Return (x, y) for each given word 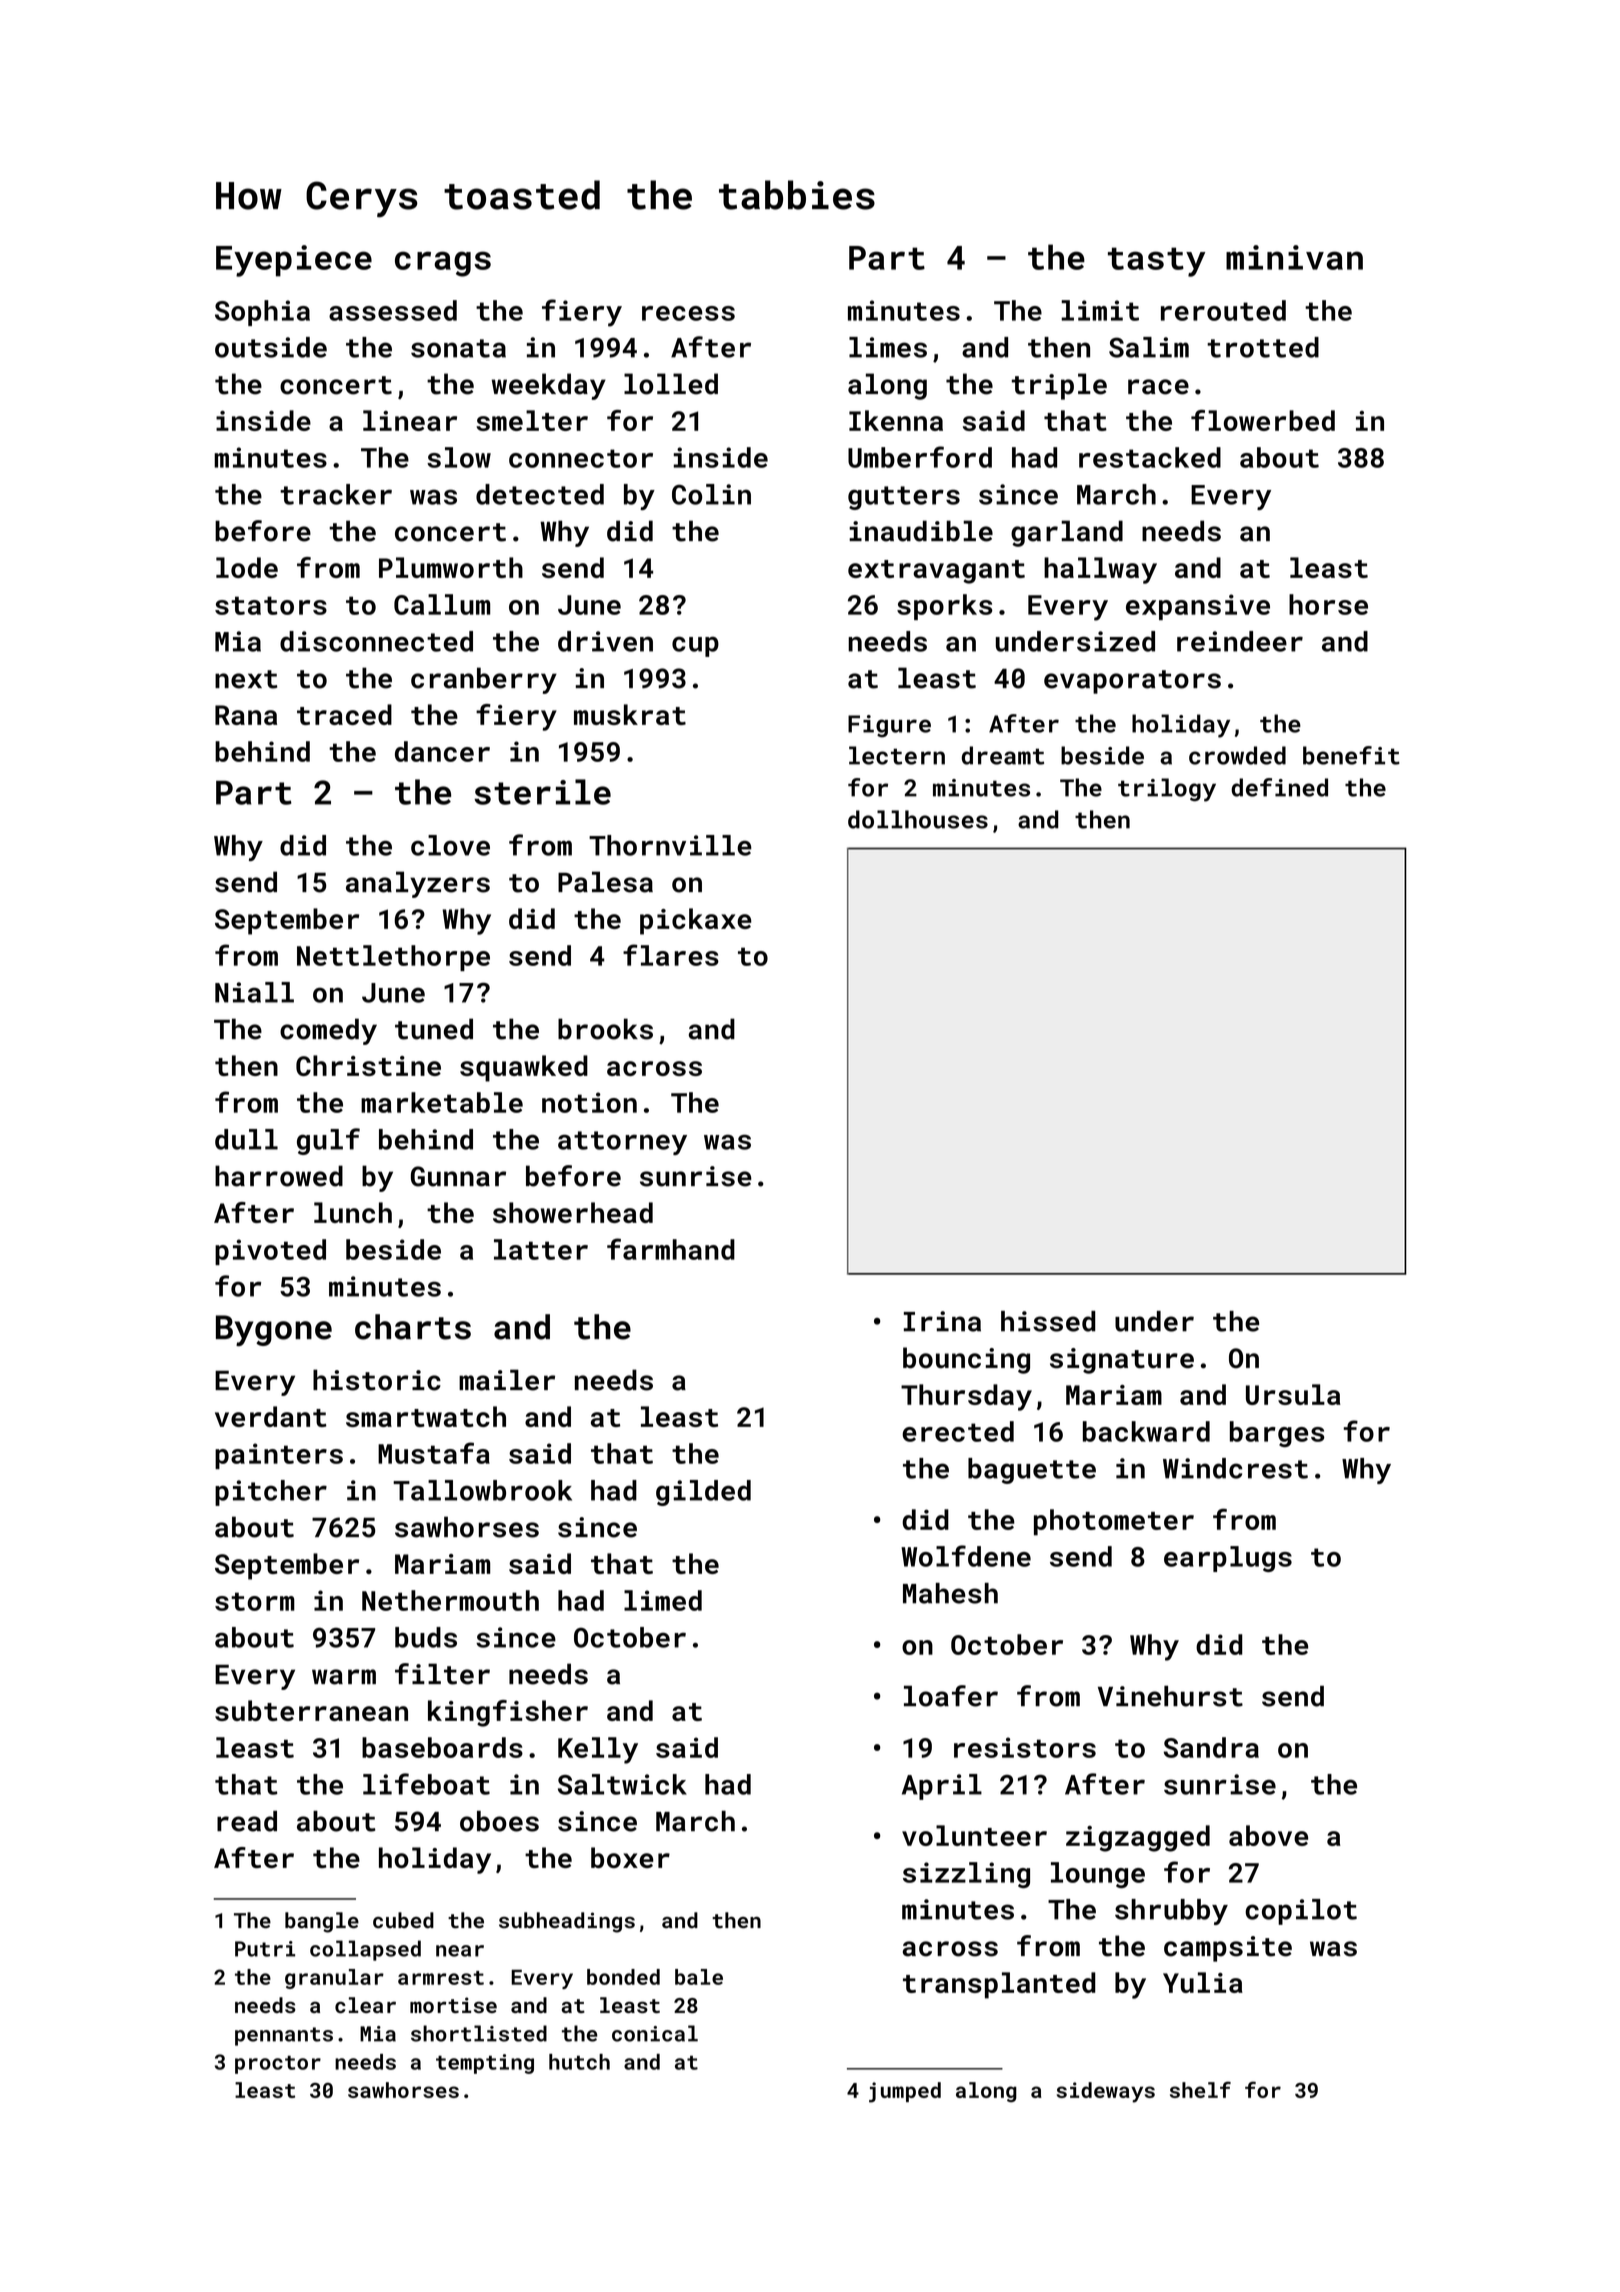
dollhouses (918, 819)
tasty (1156, 262)
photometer (1114, 1522)
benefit (1351, 755)
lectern (897, 755)
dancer (442, 751)
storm (255, 1601)
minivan (1294, 257)
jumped (905, 2092)
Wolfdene (966, 1556)
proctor (278, 2065)
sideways (1106, 2092)
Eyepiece (294, 261)
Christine (368, 1065)
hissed (1048, 1321)
